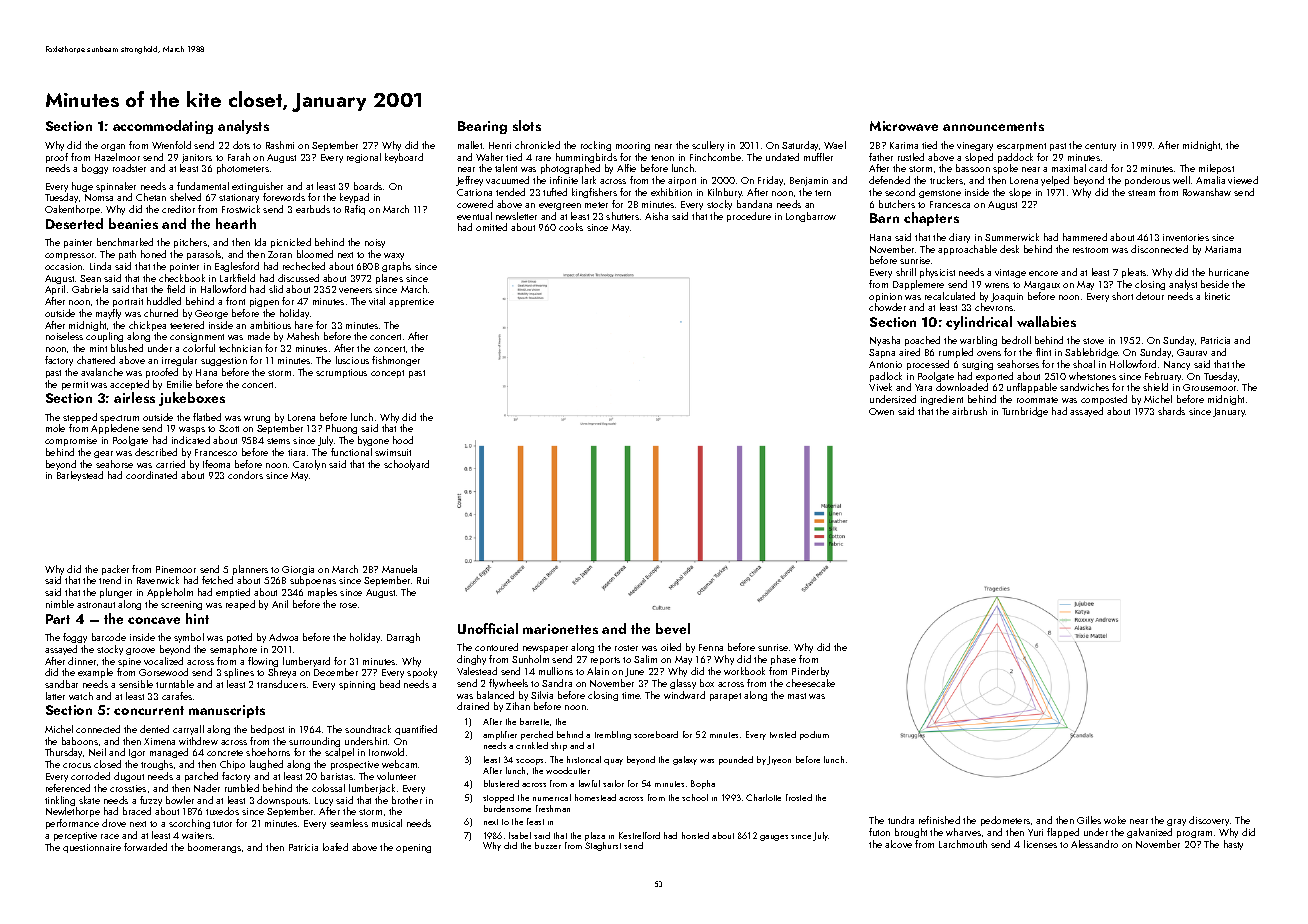  I want to click on Adwoa, so click(283, 637).
